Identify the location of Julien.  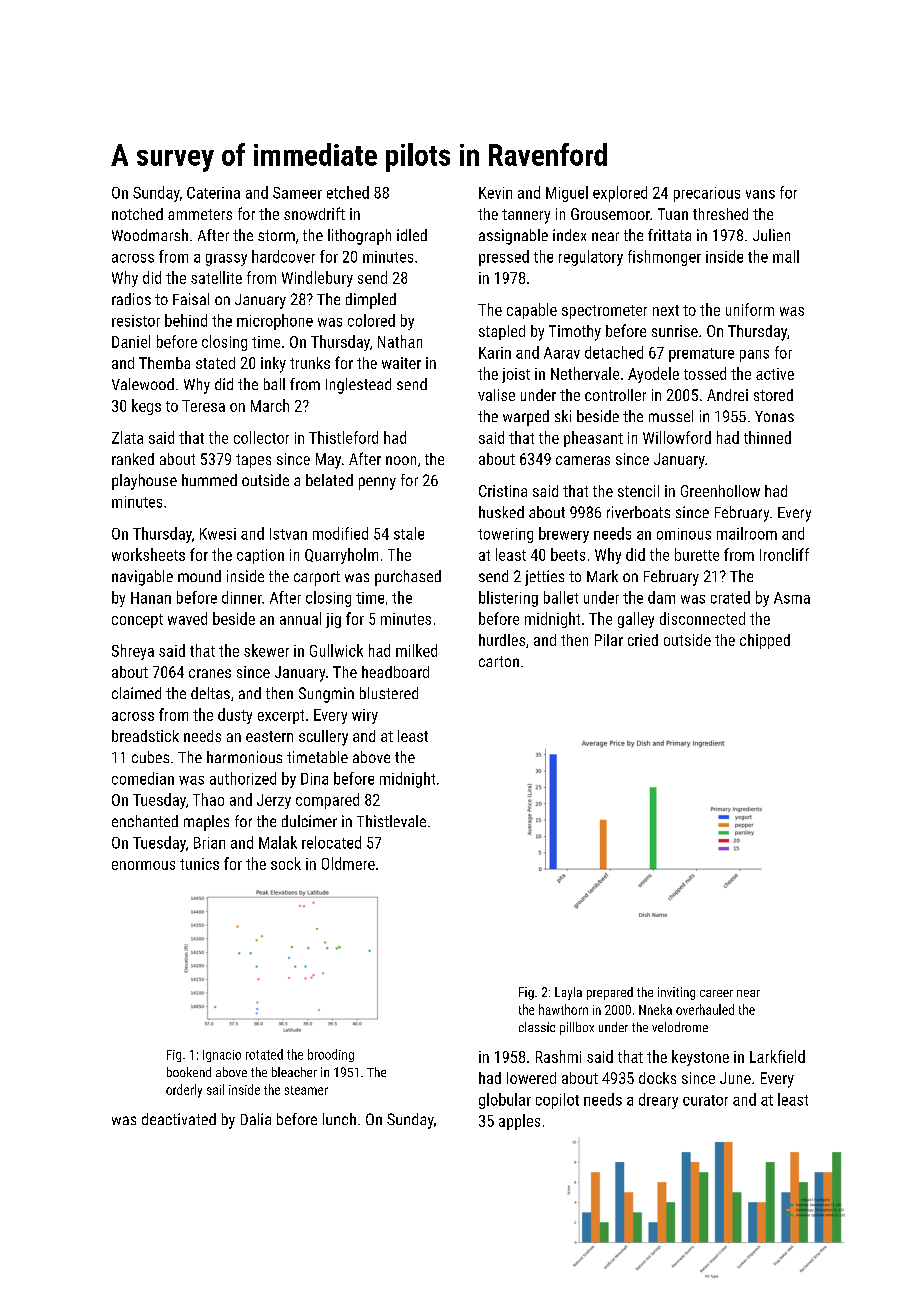
(771, 235).
